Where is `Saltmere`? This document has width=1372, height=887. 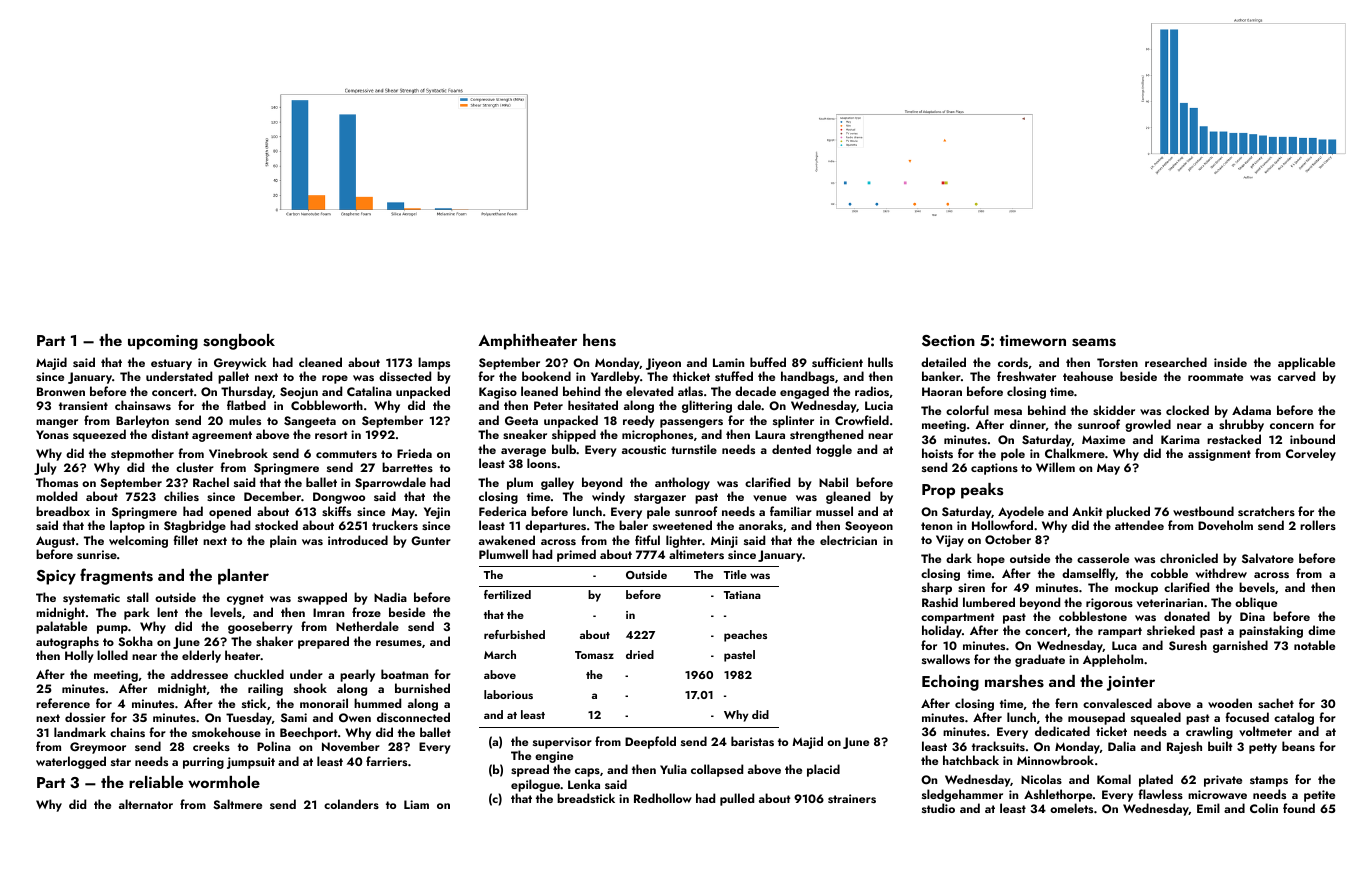
Saltmere is located at coordinates (237, 804).
